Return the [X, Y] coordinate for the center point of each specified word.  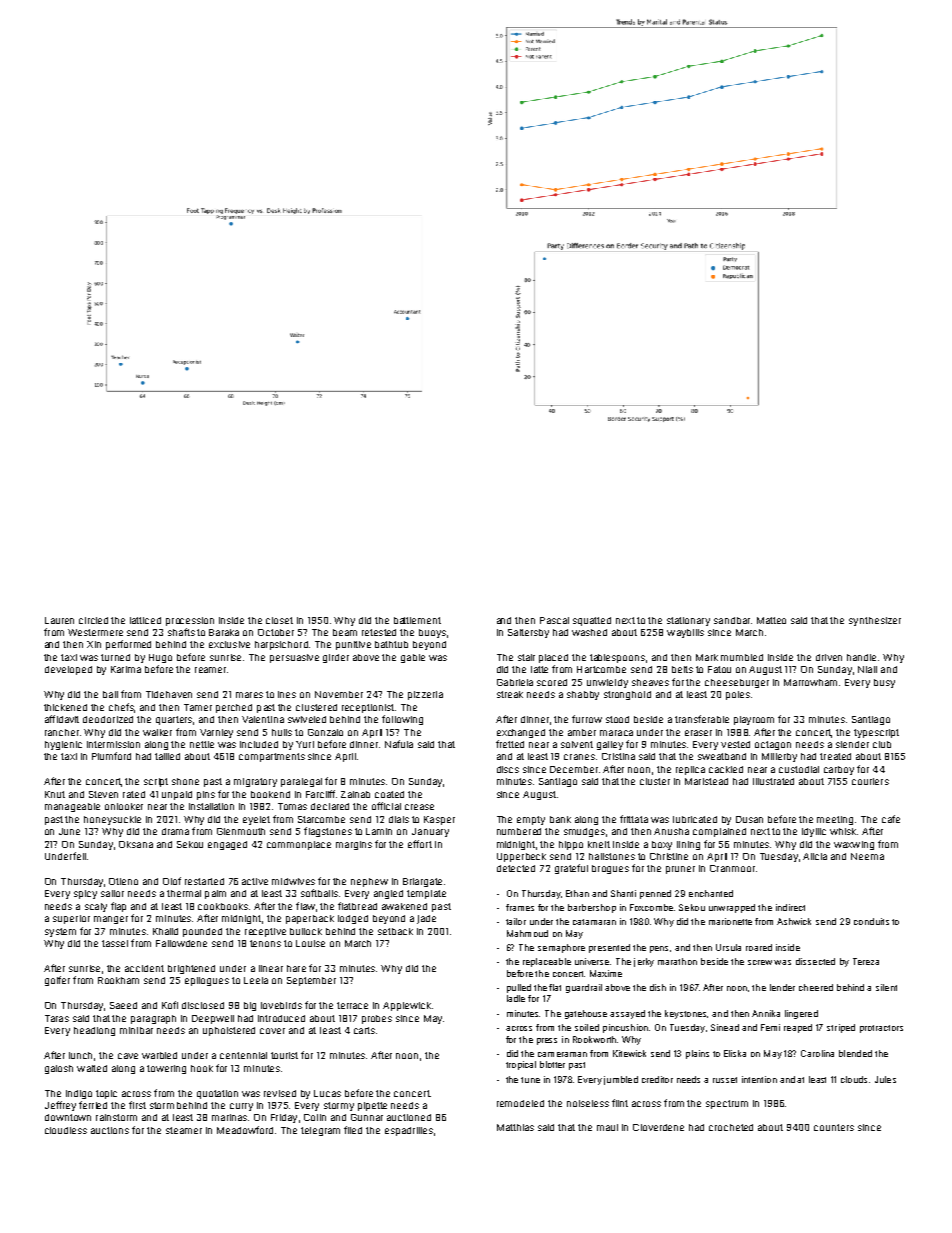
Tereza [866, 961]
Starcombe [321, 819]
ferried [93, 1105]
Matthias [515, 1127]
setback [395, 931]
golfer [57, 981]
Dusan [749, 819]
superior [71, 919]
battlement [417, 620]
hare [296, 968]
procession [190, 621]
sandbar [732, 620]
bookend [270, 794]
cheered [816, 987]
